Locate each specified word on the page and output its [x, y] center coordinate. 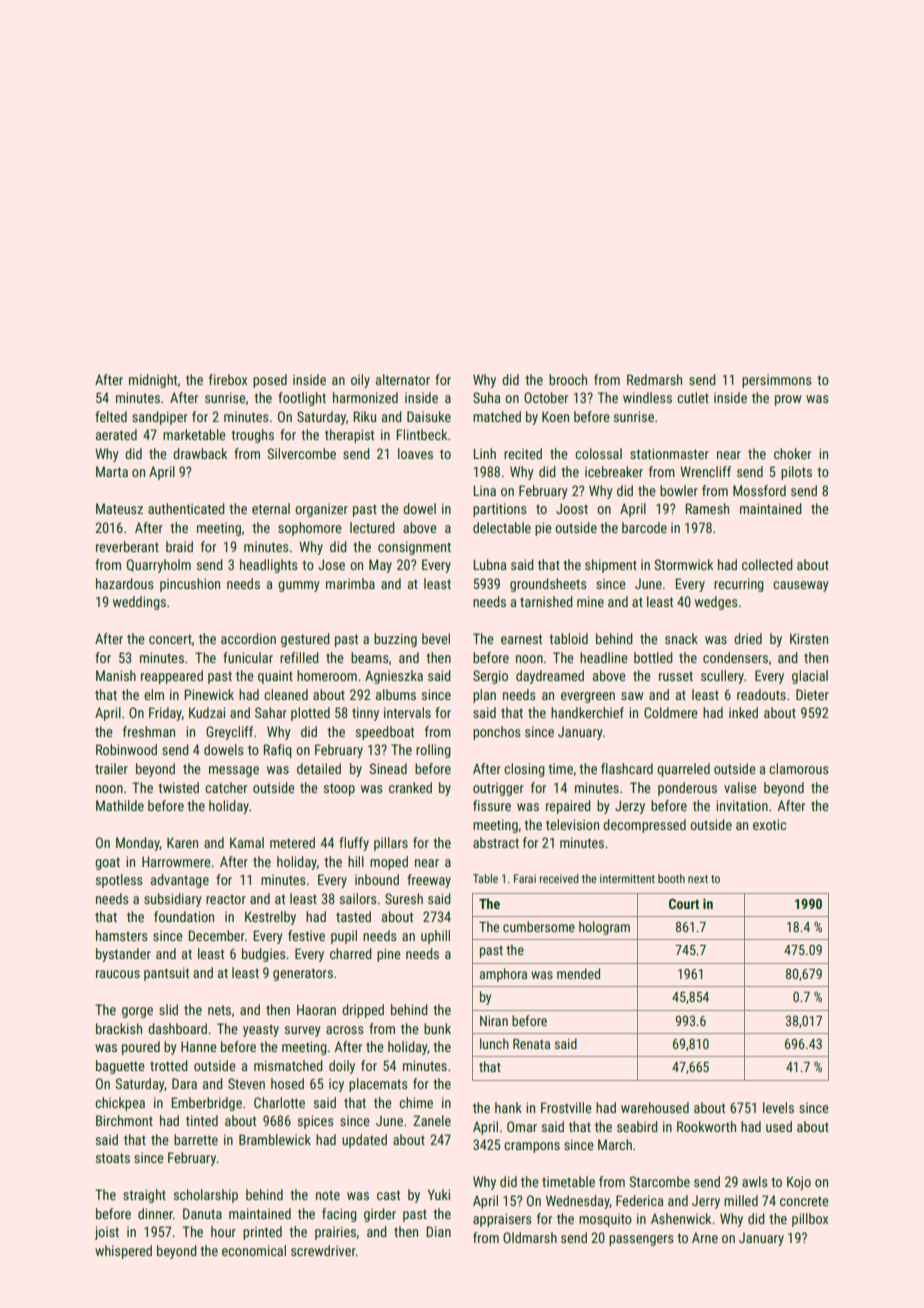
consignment [414, 548]
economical [254, 1250]
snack [681, 638]
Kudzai [207, 712]
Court [684, 903]
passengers [641, 1240]
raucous [118, 974]
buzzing [395, 640]
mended [578, 973]
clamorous [799, 768]
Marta [112, 471]
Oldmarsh [530, 1237]
